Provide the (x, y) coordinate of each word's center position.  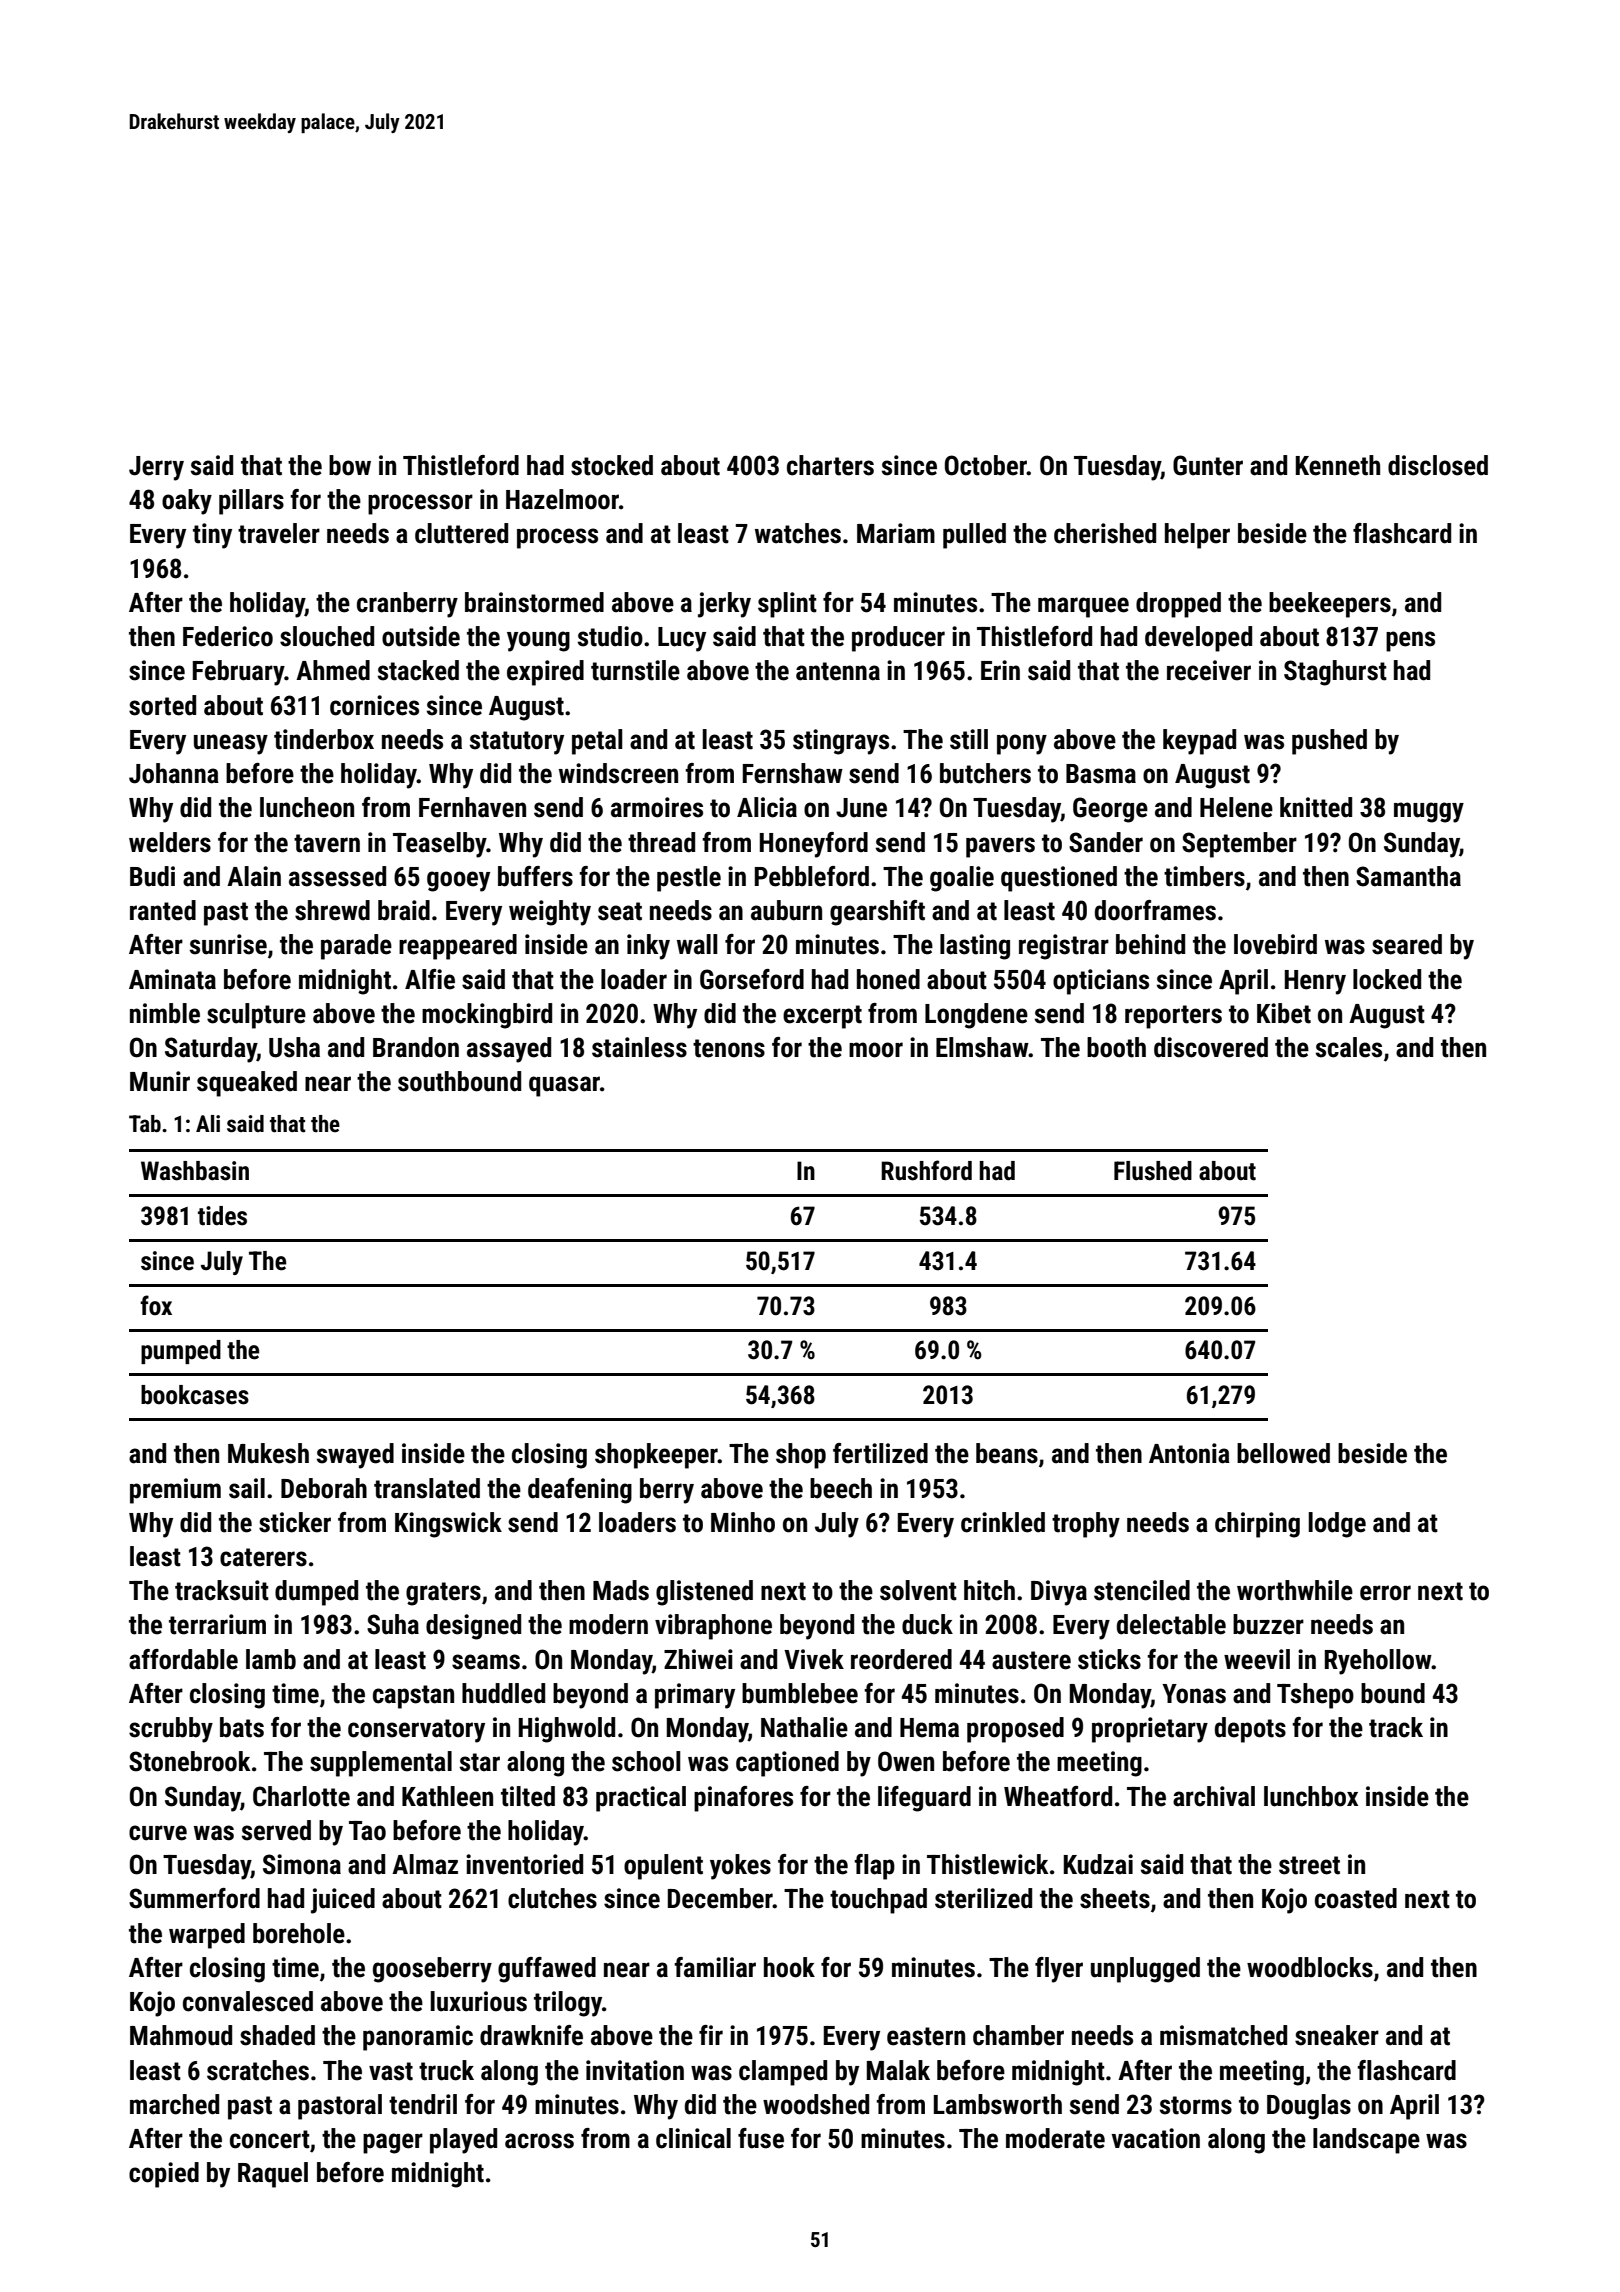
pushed (1329, 742)
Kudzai (1098, 1864)
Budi (152, 876)
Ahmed (333, 670)
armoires (657, 807)
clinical (693, 2138)
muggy (1429, 812)
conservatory (416, 1731)
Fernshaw (793, 773)
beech (841, 1488)
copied (164, 2175)
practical (641, 1799)
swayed (355, 1456)
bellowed (1283, 1453)
